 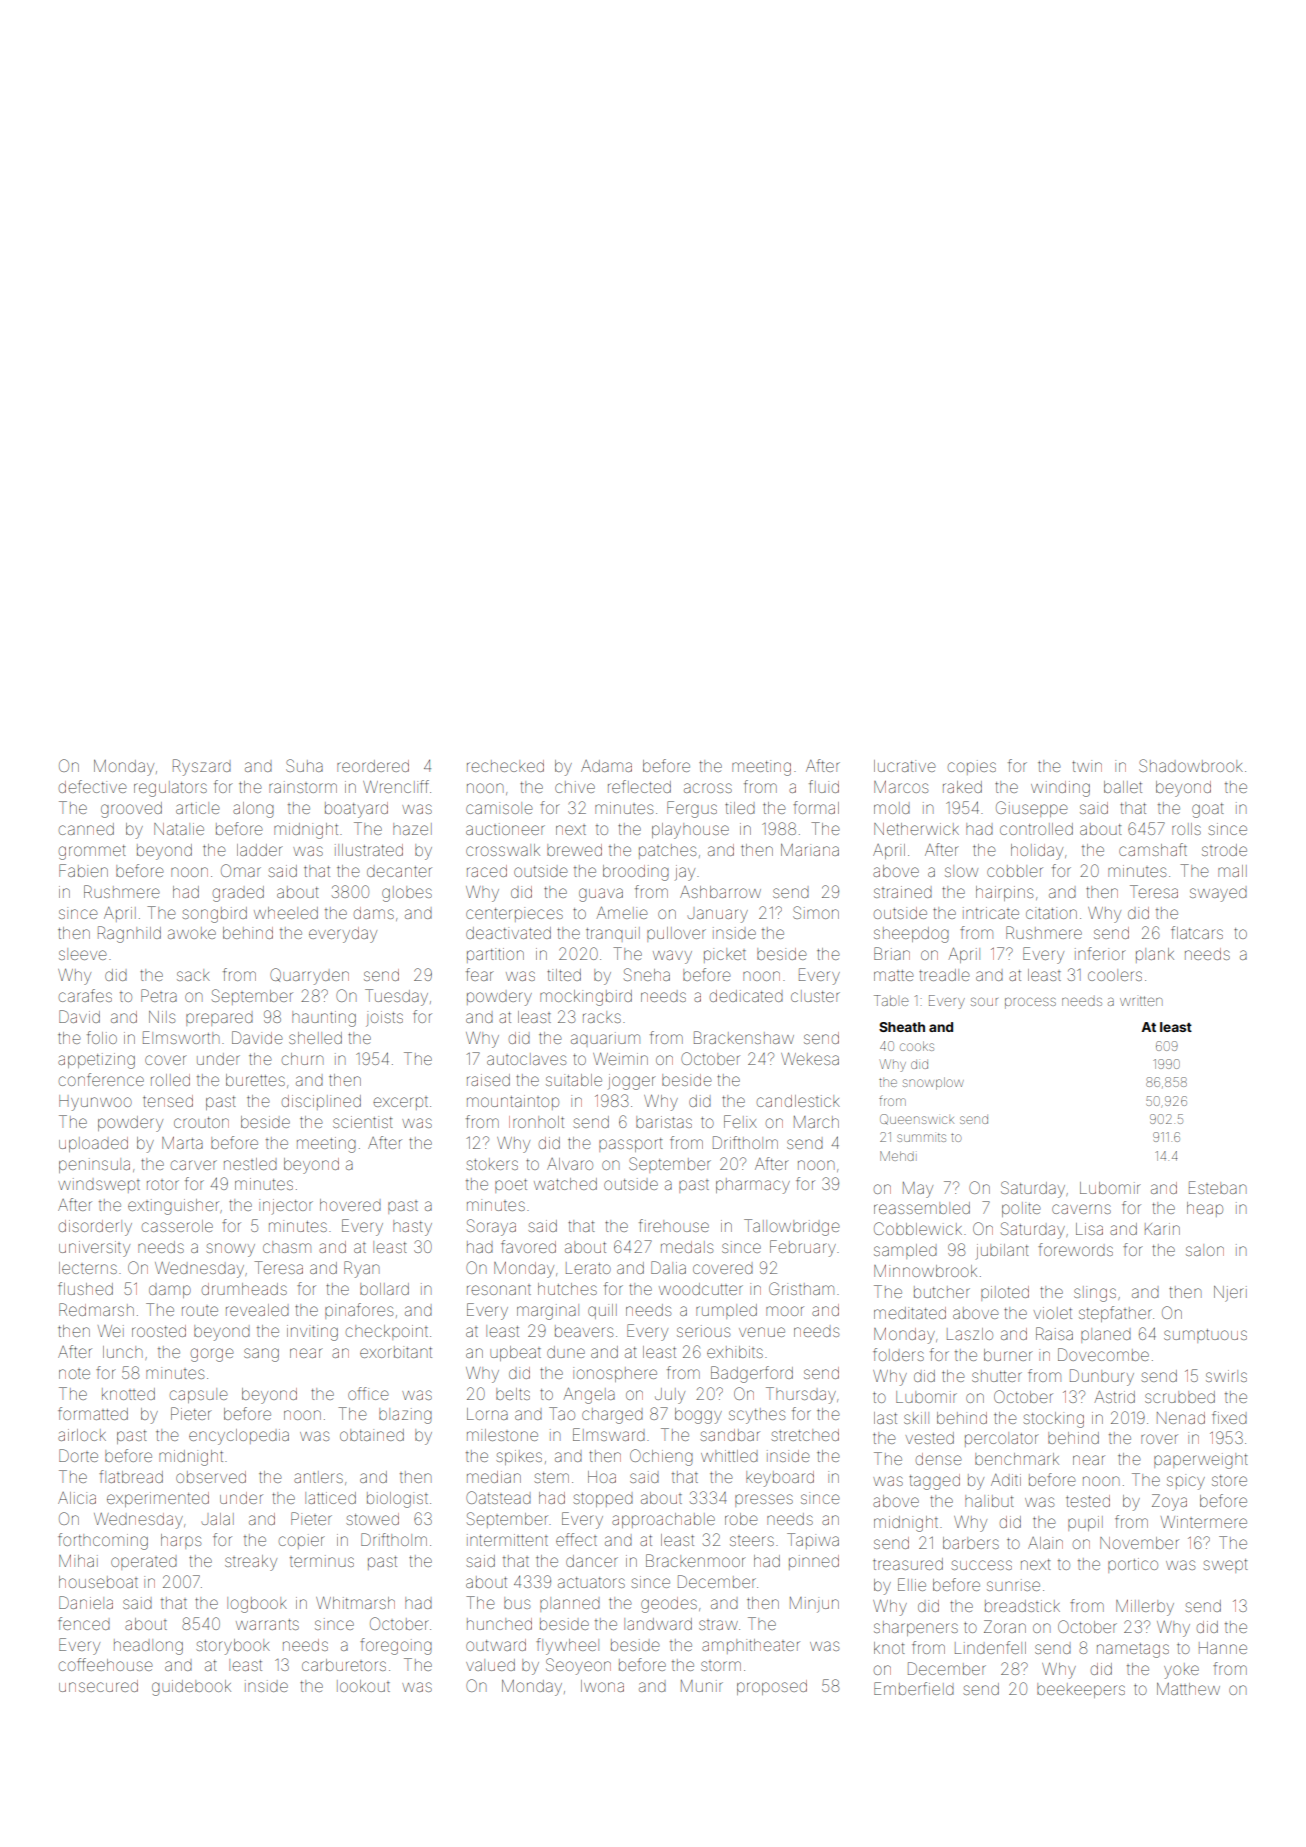 I want to click on autoclaves, so click(x=526, y=1059).
